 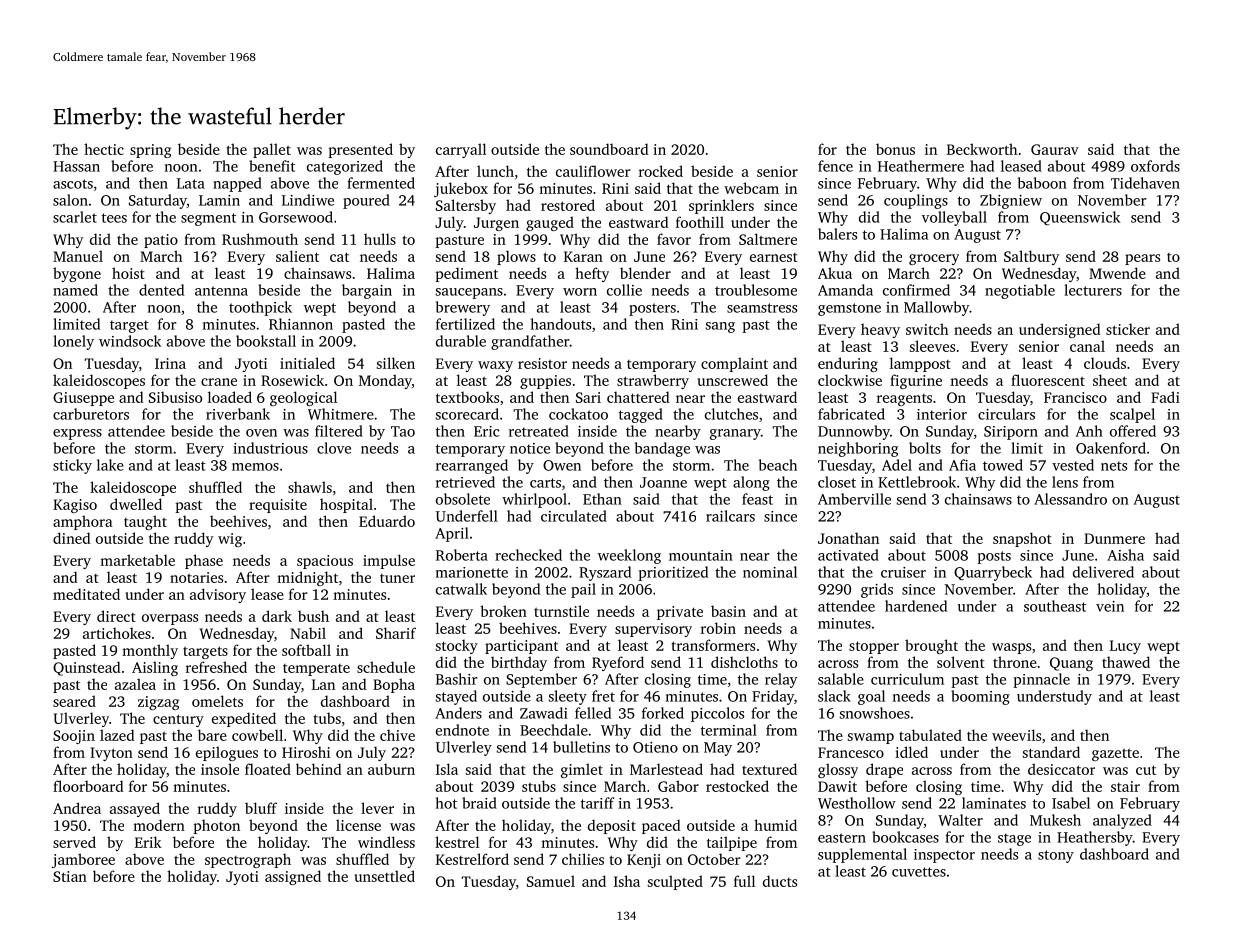 What do you see at coordinates (170, 619) in the screenshot?
I see `overpass` at bounding box center [170, 619].
